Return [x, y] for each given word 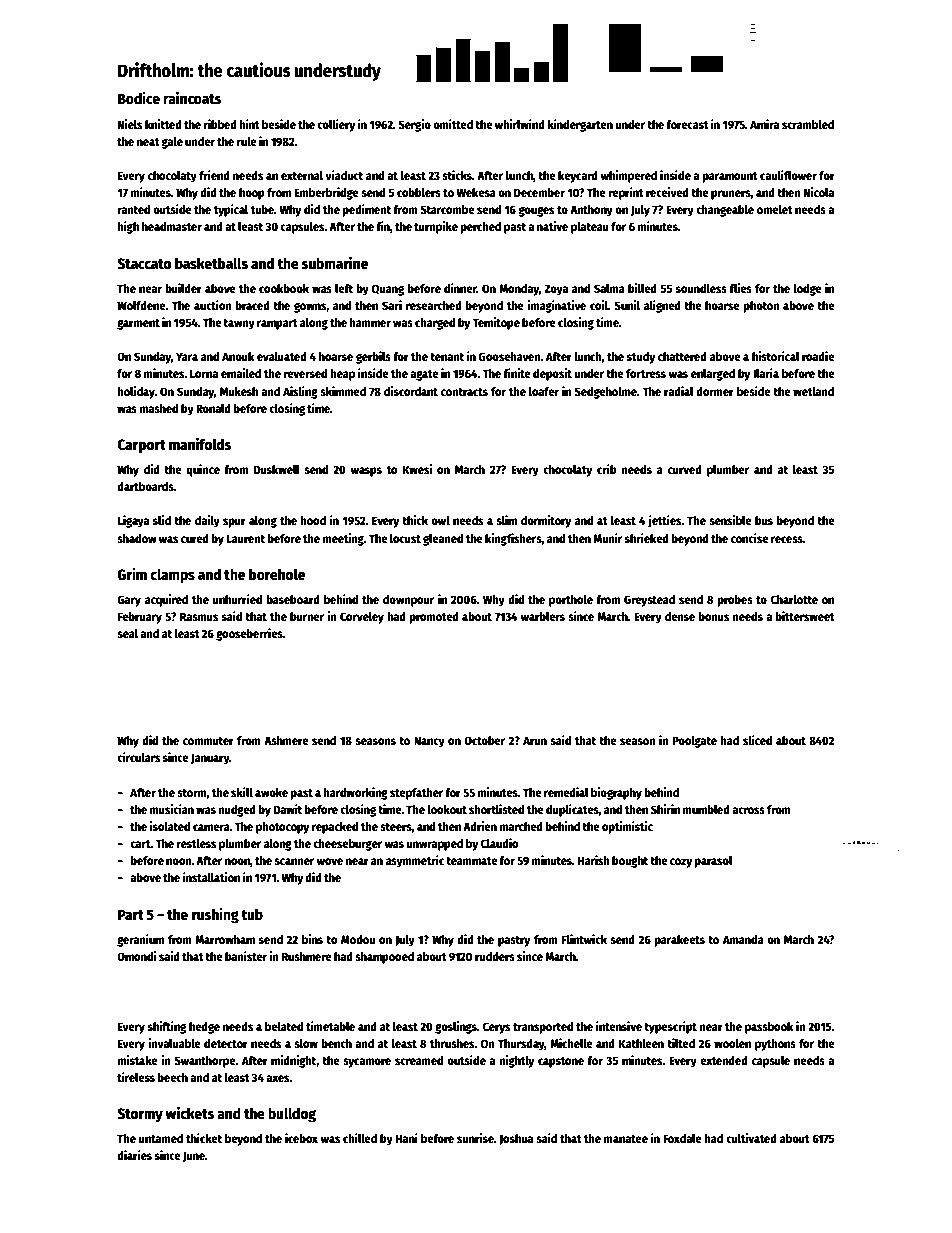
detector [226, 1043]
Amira [764, 124]
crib [607, 469]
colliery [336, 125]
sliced [757, 740]
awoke [271, 792]
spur [234, 523]
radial [679, 391]
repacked [335, 828]
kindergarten [580, 125]
